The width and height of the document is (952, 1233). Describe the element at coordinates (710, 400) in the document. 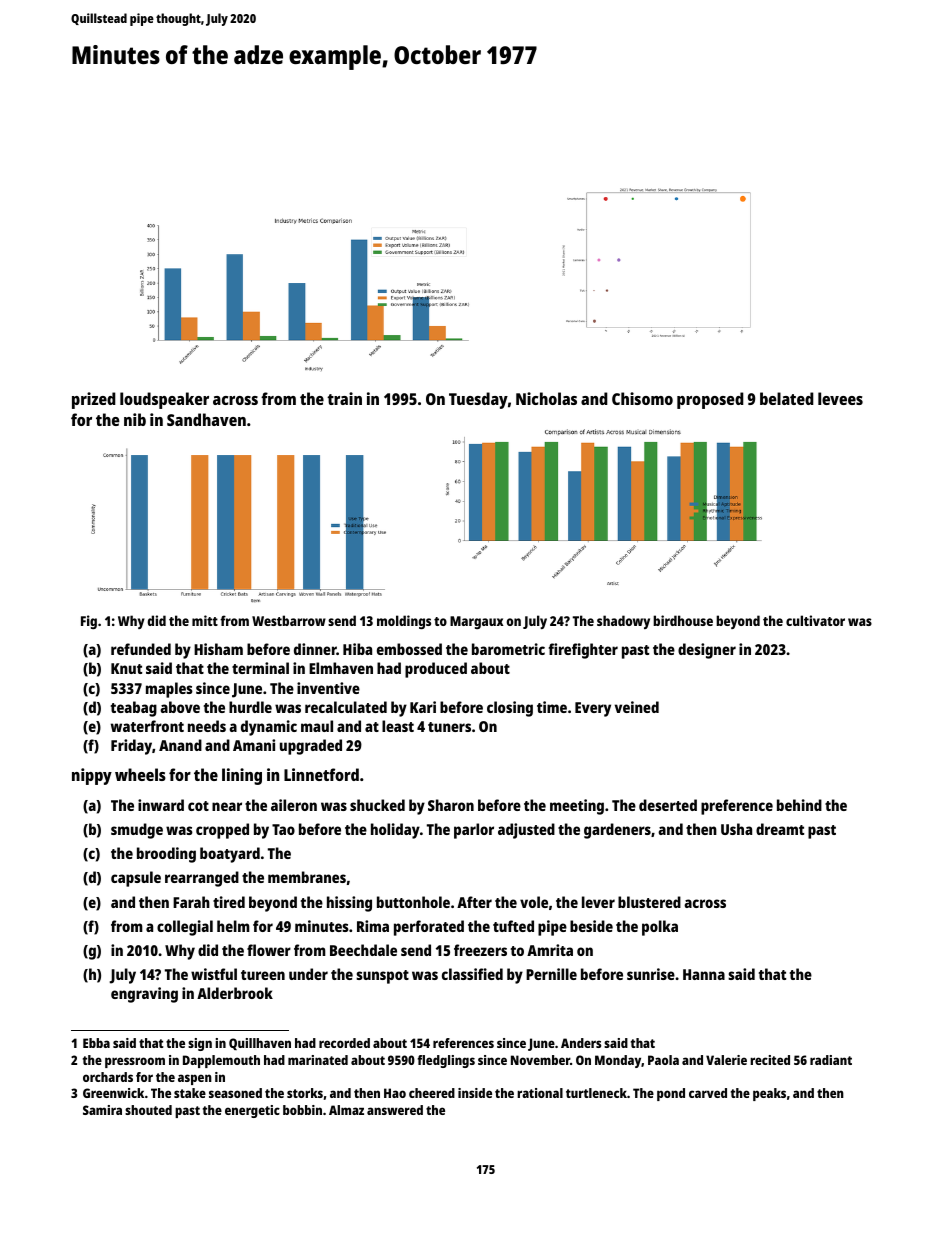

I see `proposed` at that location.
